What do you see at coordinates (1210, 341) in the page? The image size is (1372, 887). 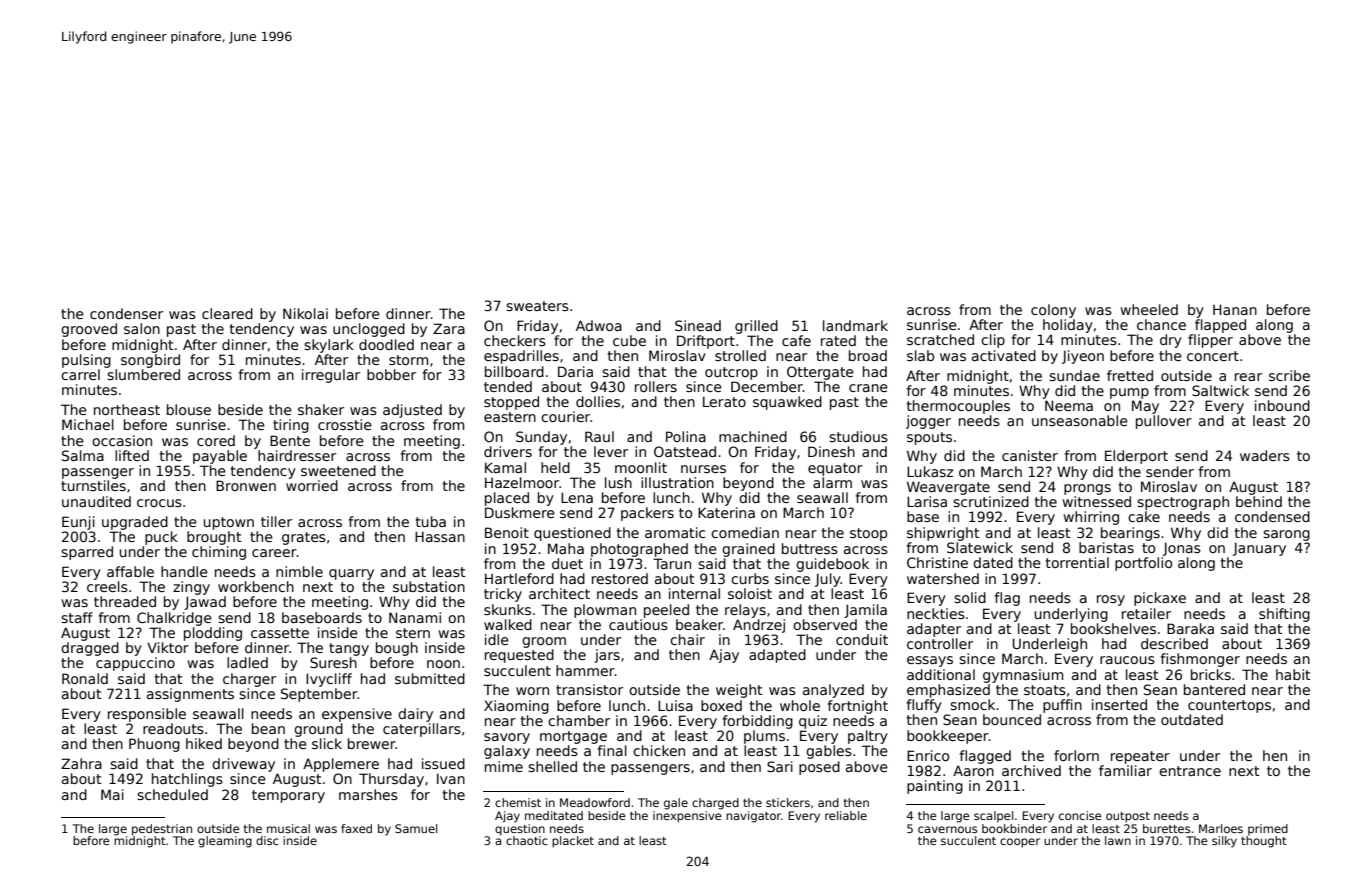 I see `flipper` at bounding box center [1210, 341].
